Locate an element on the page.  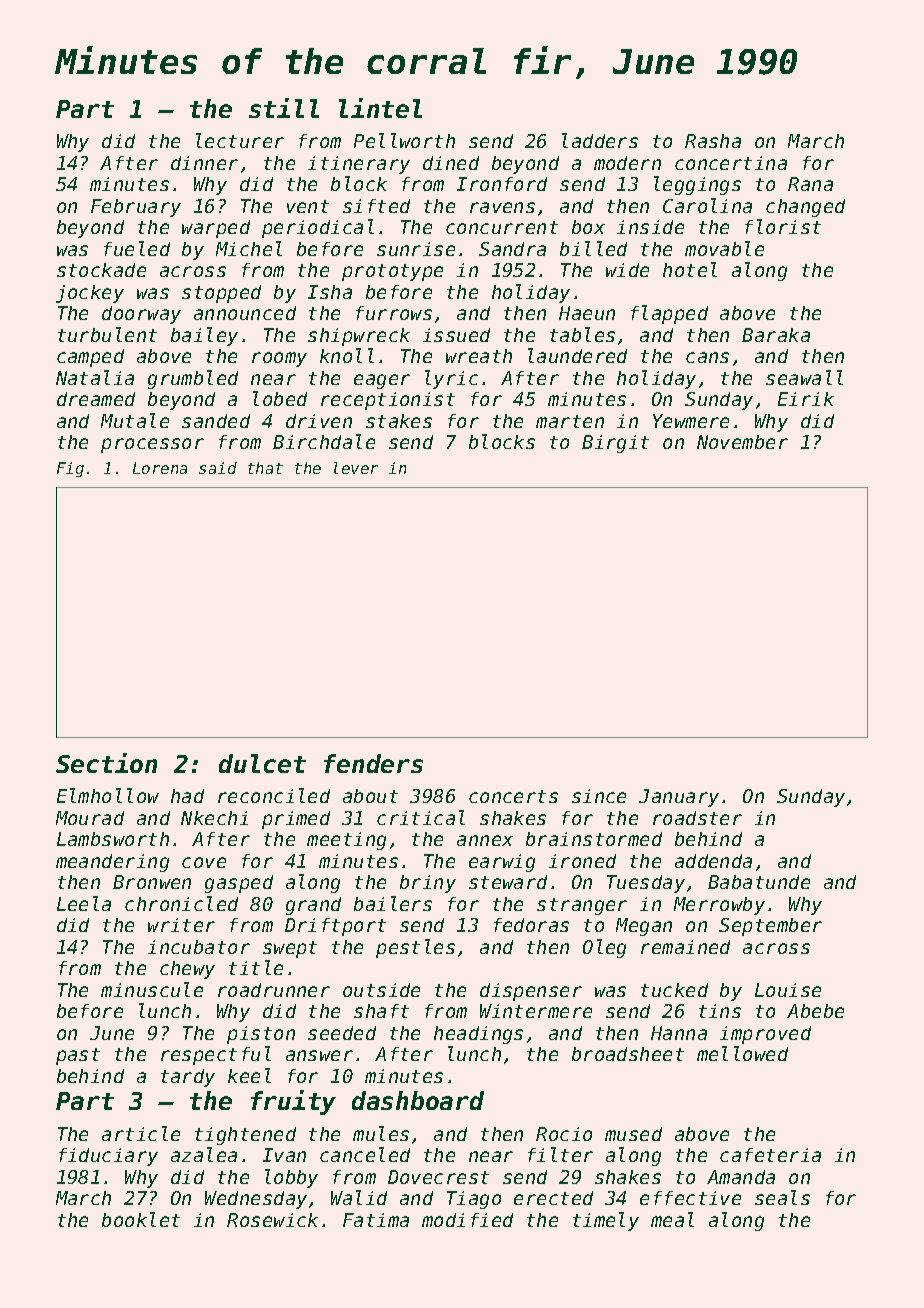
Baraka is located at coordinates (776, 335).
